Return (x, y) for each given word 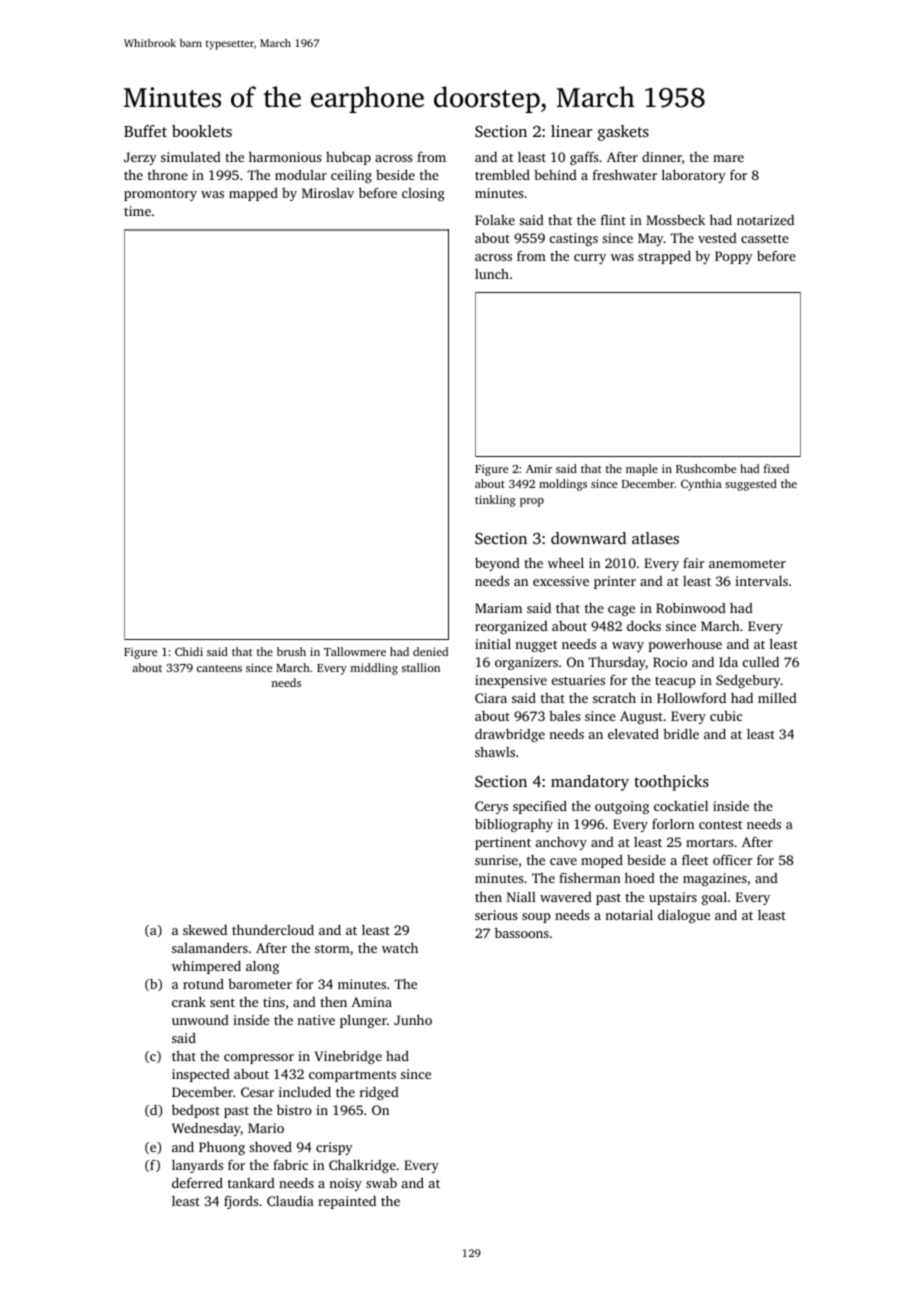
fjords (241, 1202)
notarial (629, 914)
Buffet (145, 131)
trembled (502, 174)
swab (381, 1182)
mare (728, 158)
